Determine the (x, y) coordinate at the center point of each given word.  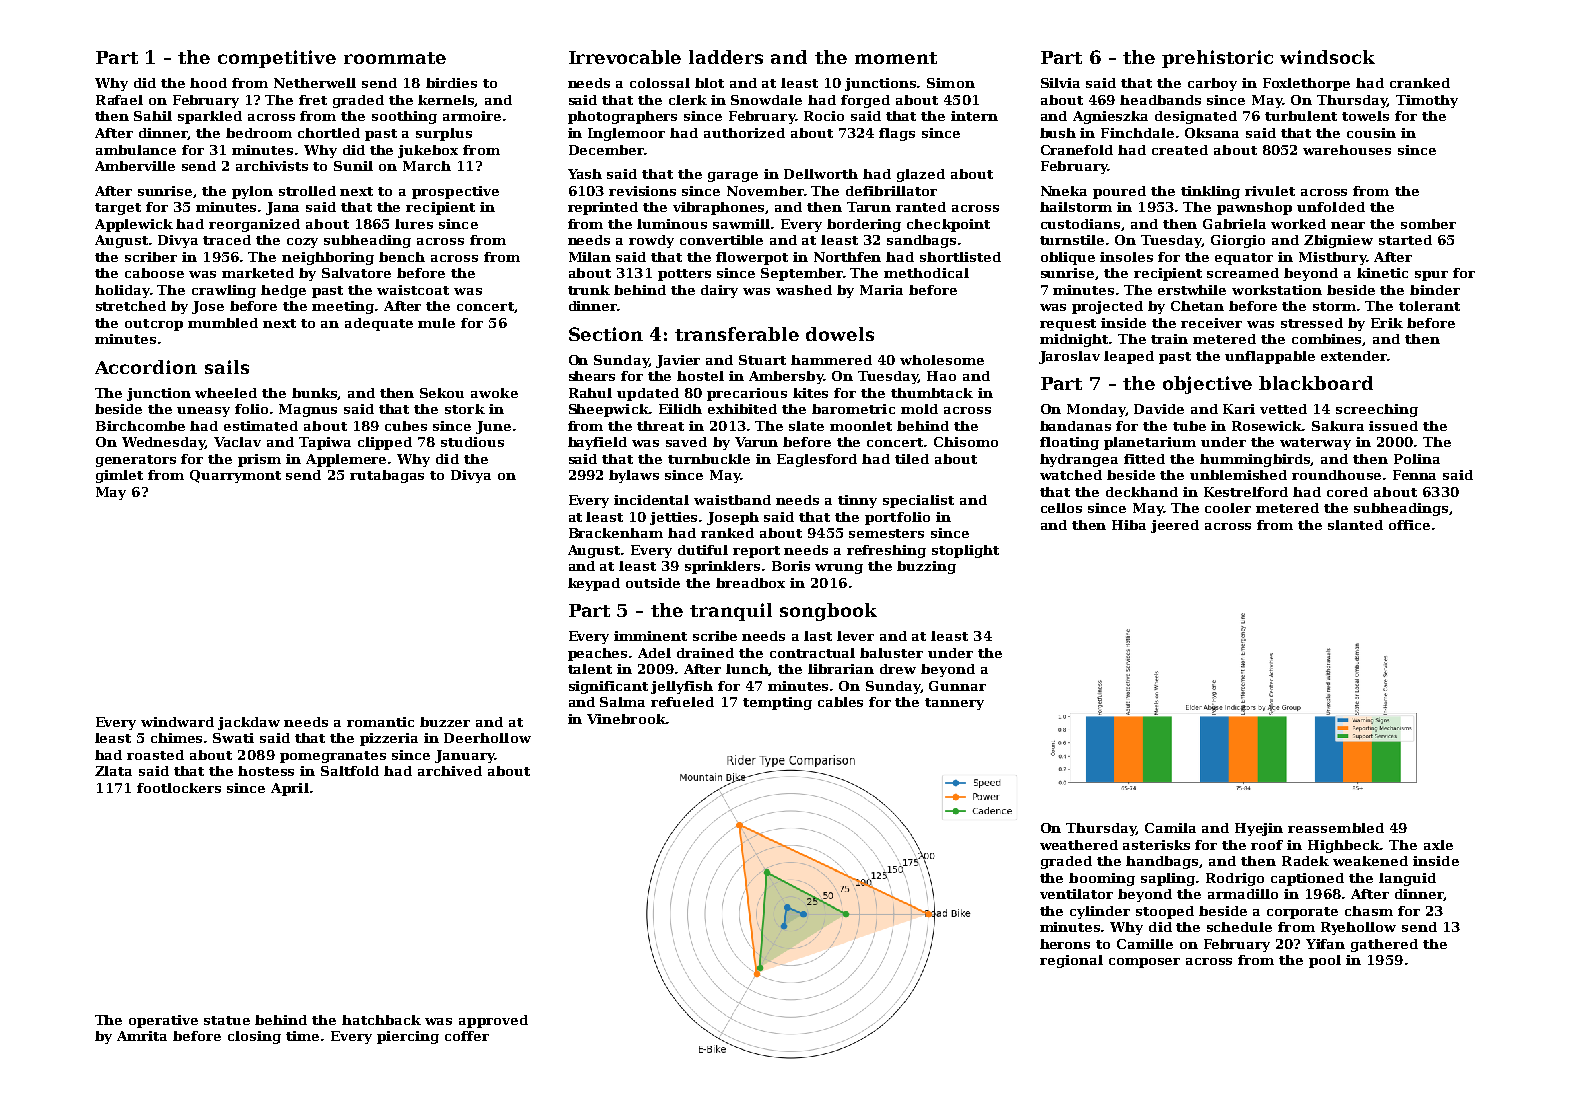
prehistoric (1217, 59)
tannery (954, 704)
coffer (467, 1036)
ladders (726, 57)
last (818, 636)
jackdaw (249, 723)
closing (254, 1037)
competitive (277, 59)
